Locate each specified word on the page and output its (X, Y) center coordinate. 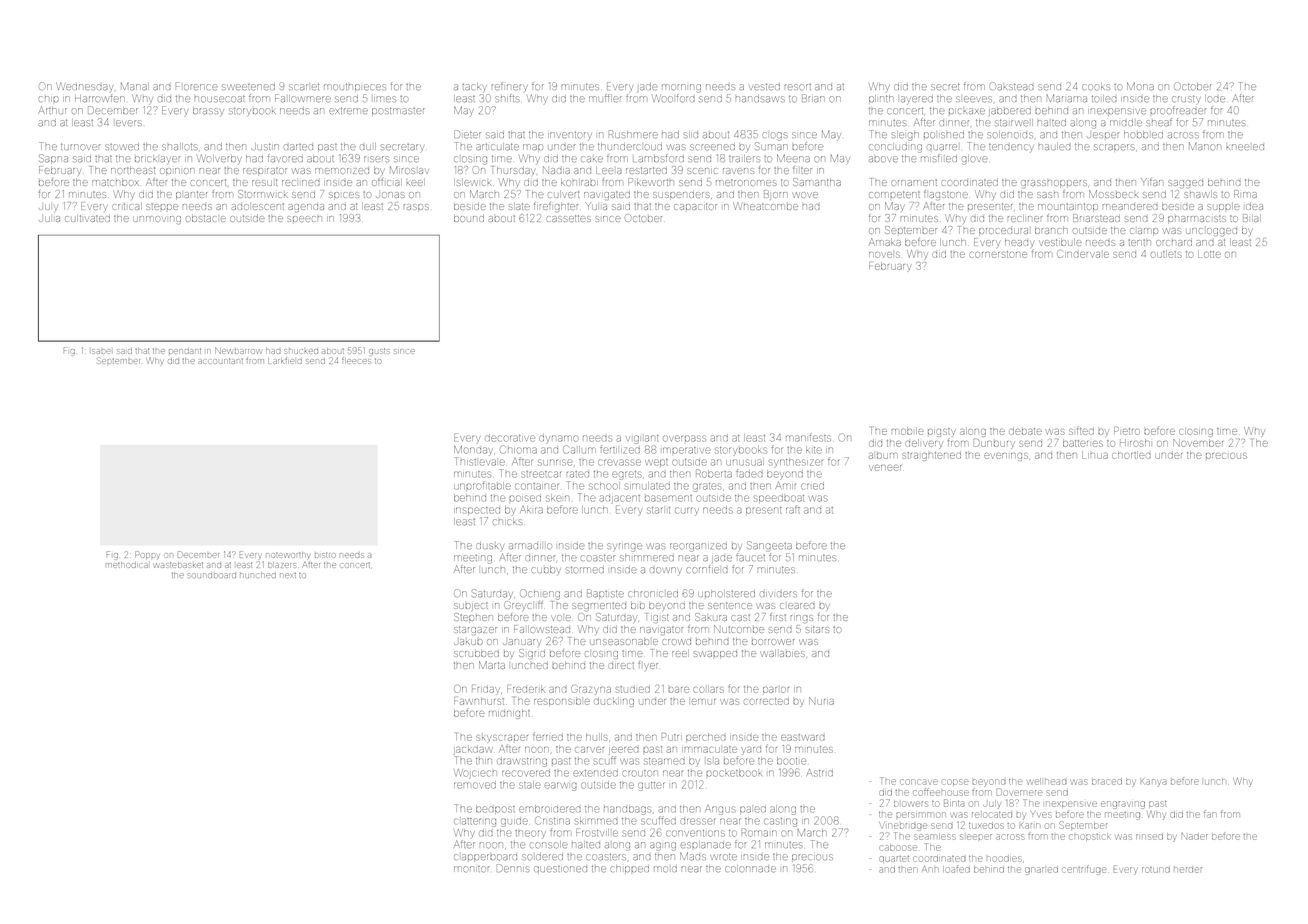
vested (765, 86)
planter (191, 195)
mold (665, 869)
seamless (935, 836)
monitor (471, 869)
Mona (1140, 86)
